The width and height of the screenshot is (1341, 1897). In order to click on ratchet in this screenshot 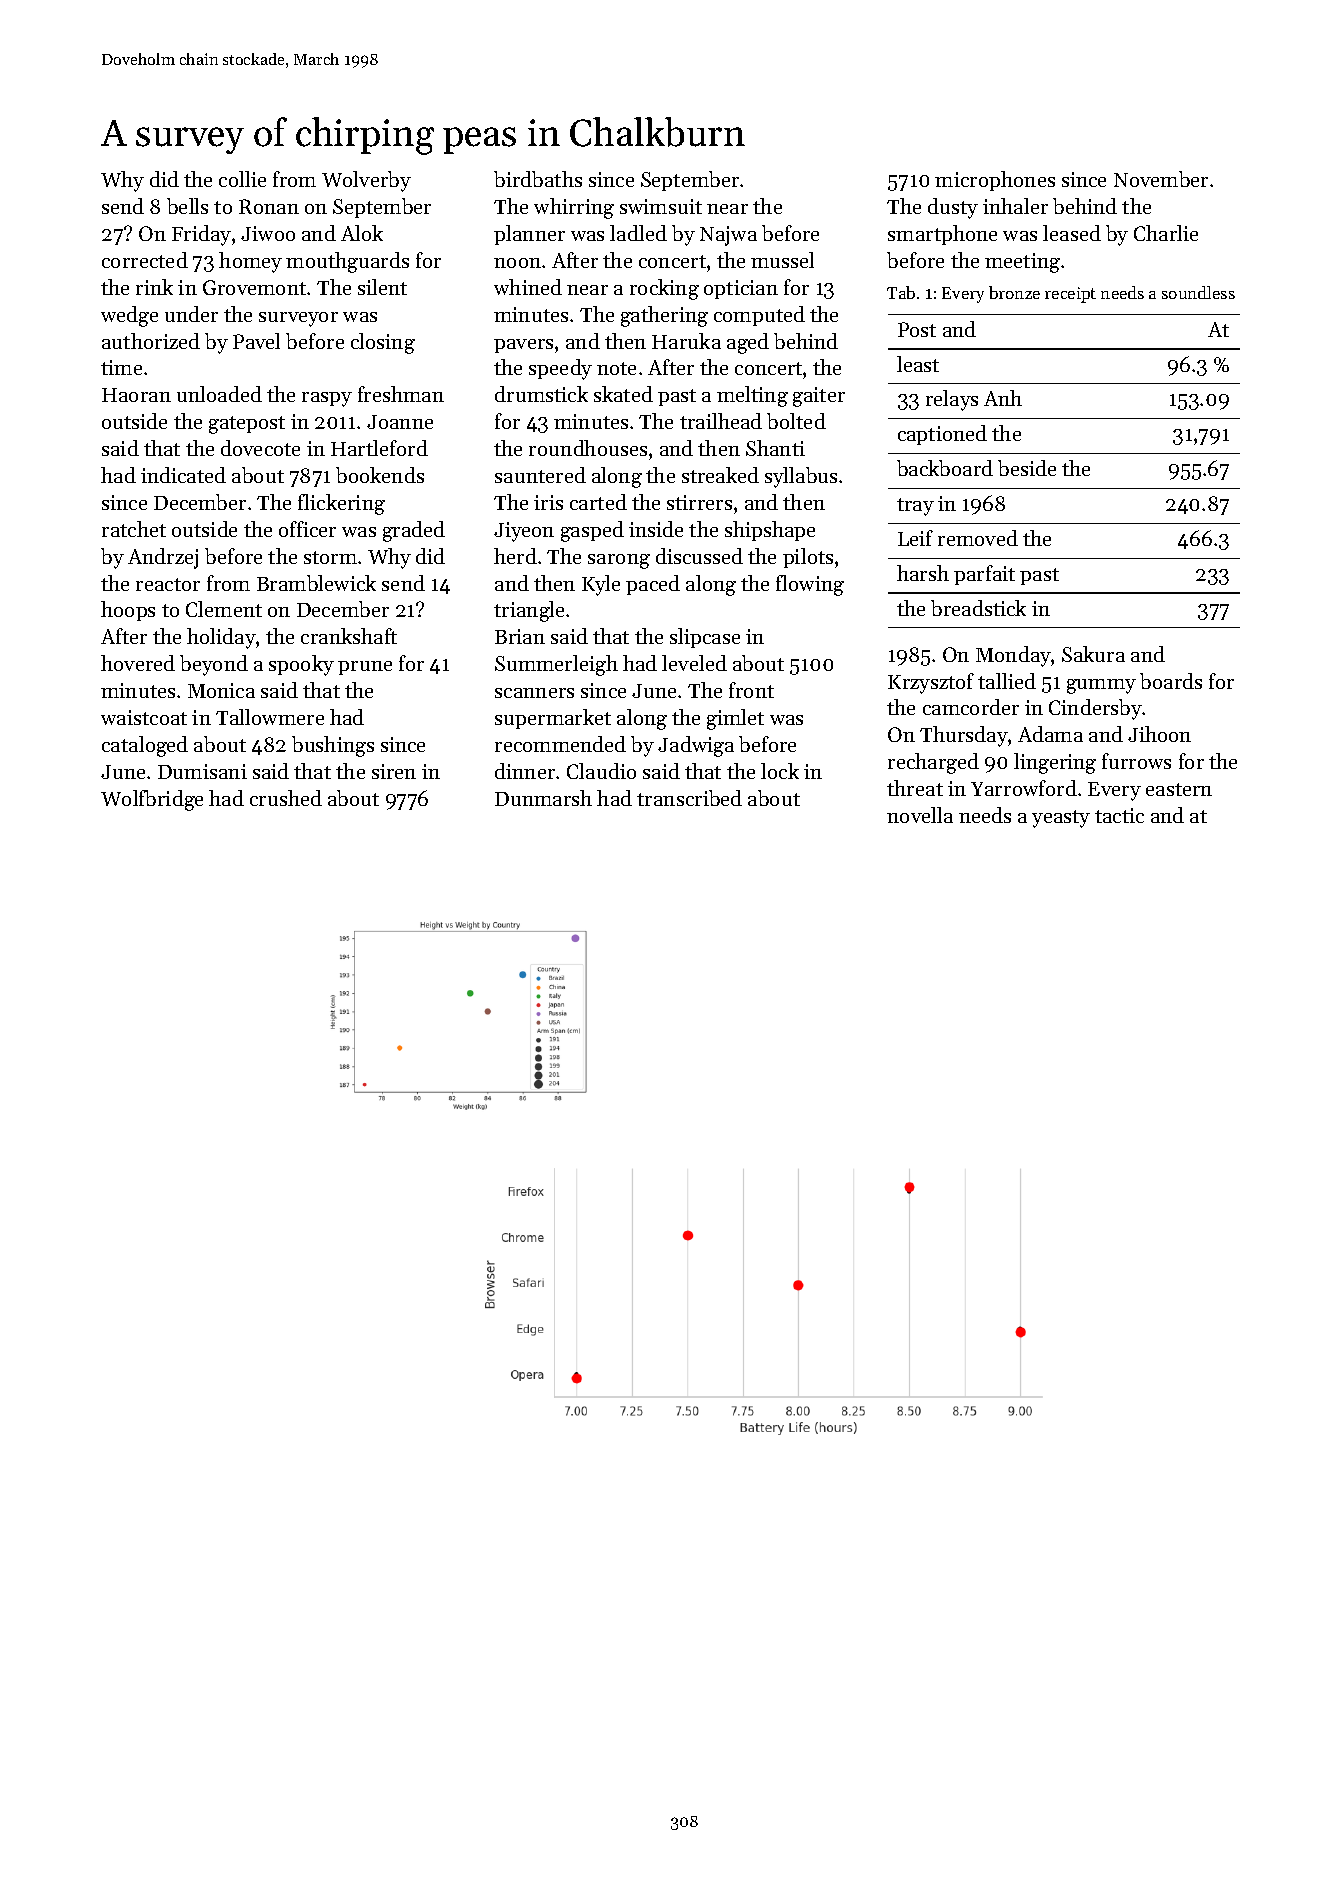, I will do `click(134, 529)`.
